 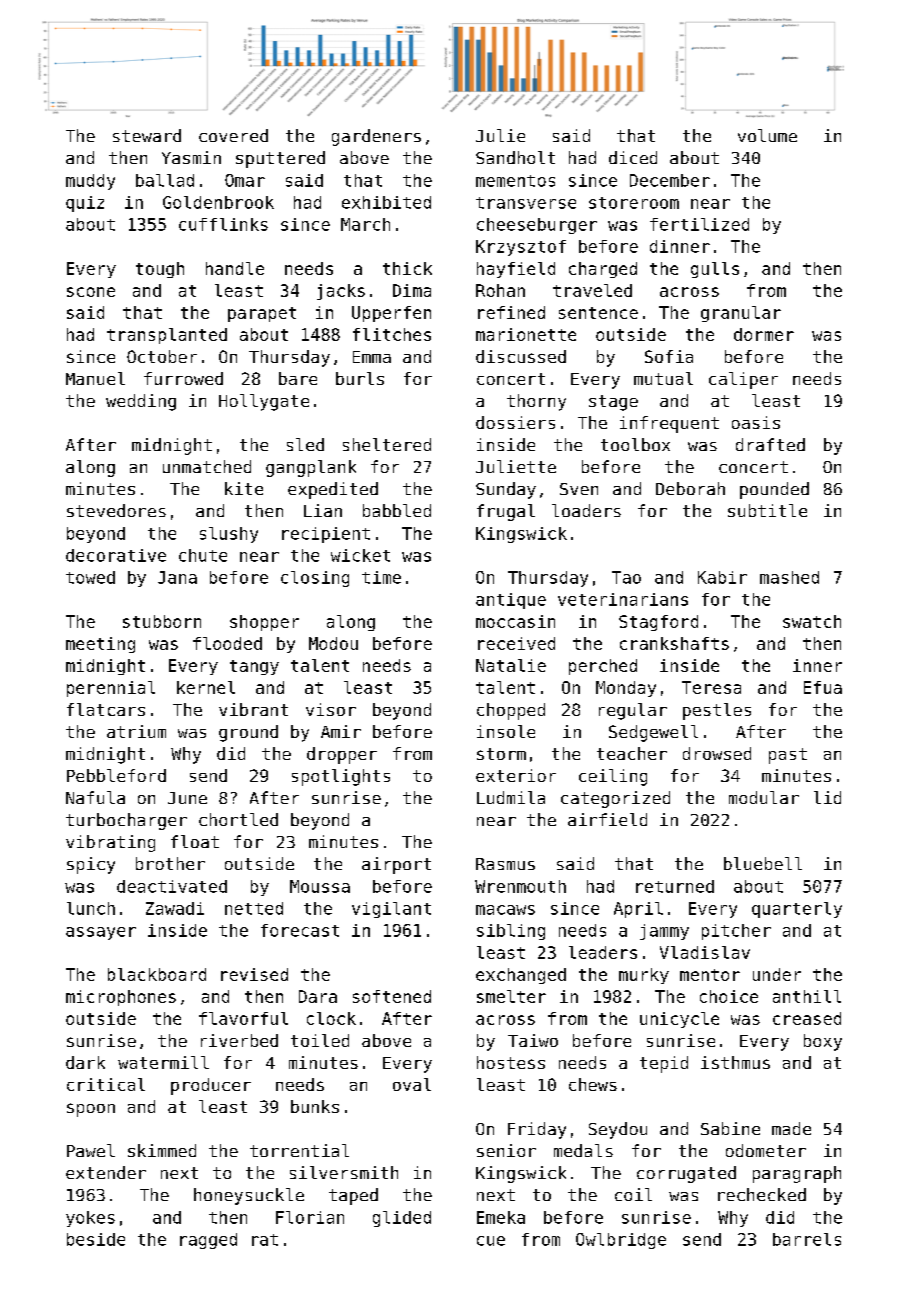 What do you see at coordinates (511, 797) in the screenshot?
I see `Ludmila` at bounding box center [511, 797].
